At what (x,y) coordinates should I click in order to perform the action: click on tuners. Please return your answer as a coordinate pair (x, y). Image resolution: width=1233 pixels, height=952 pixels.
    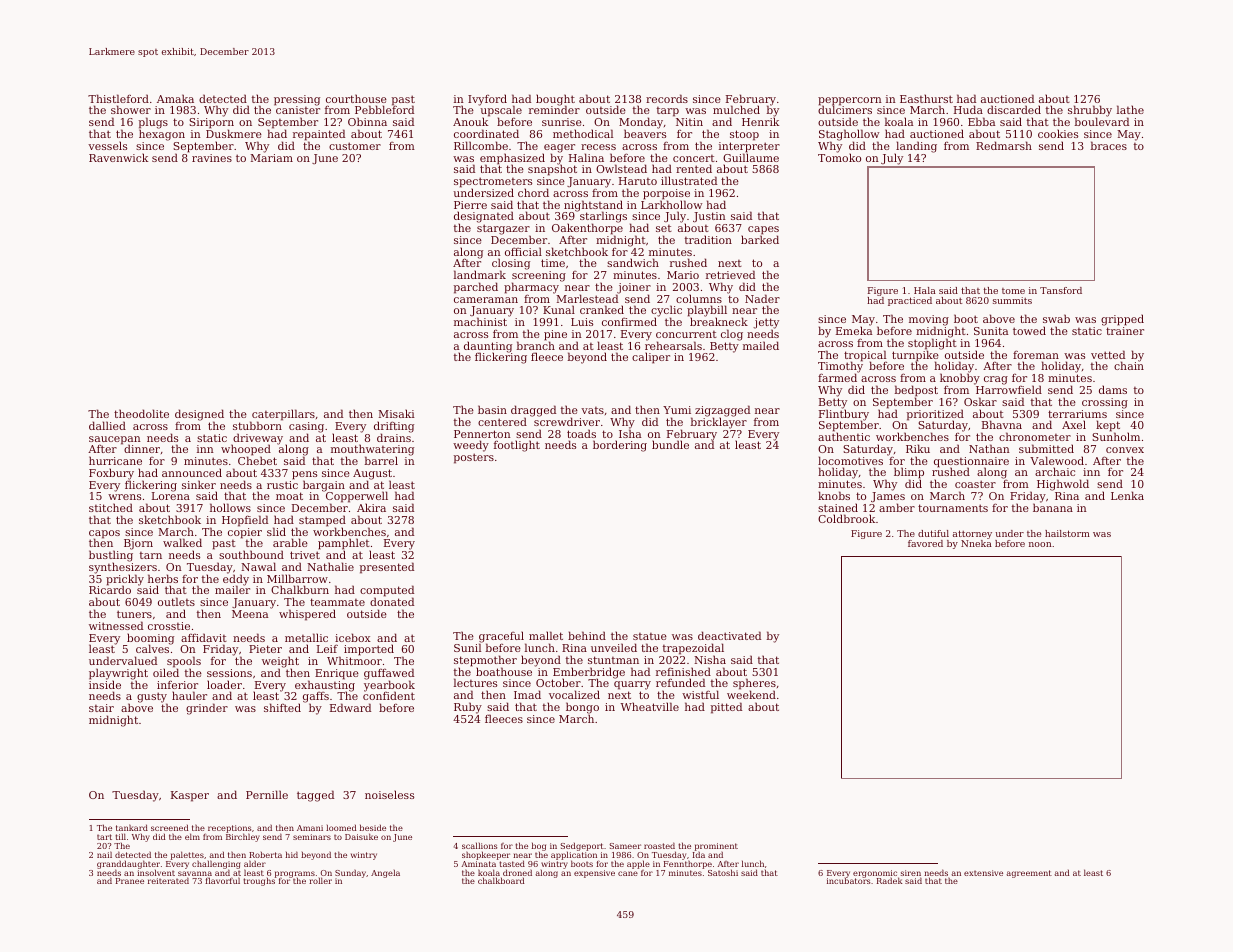
    Looking at the image, I should click on (134, 614).
